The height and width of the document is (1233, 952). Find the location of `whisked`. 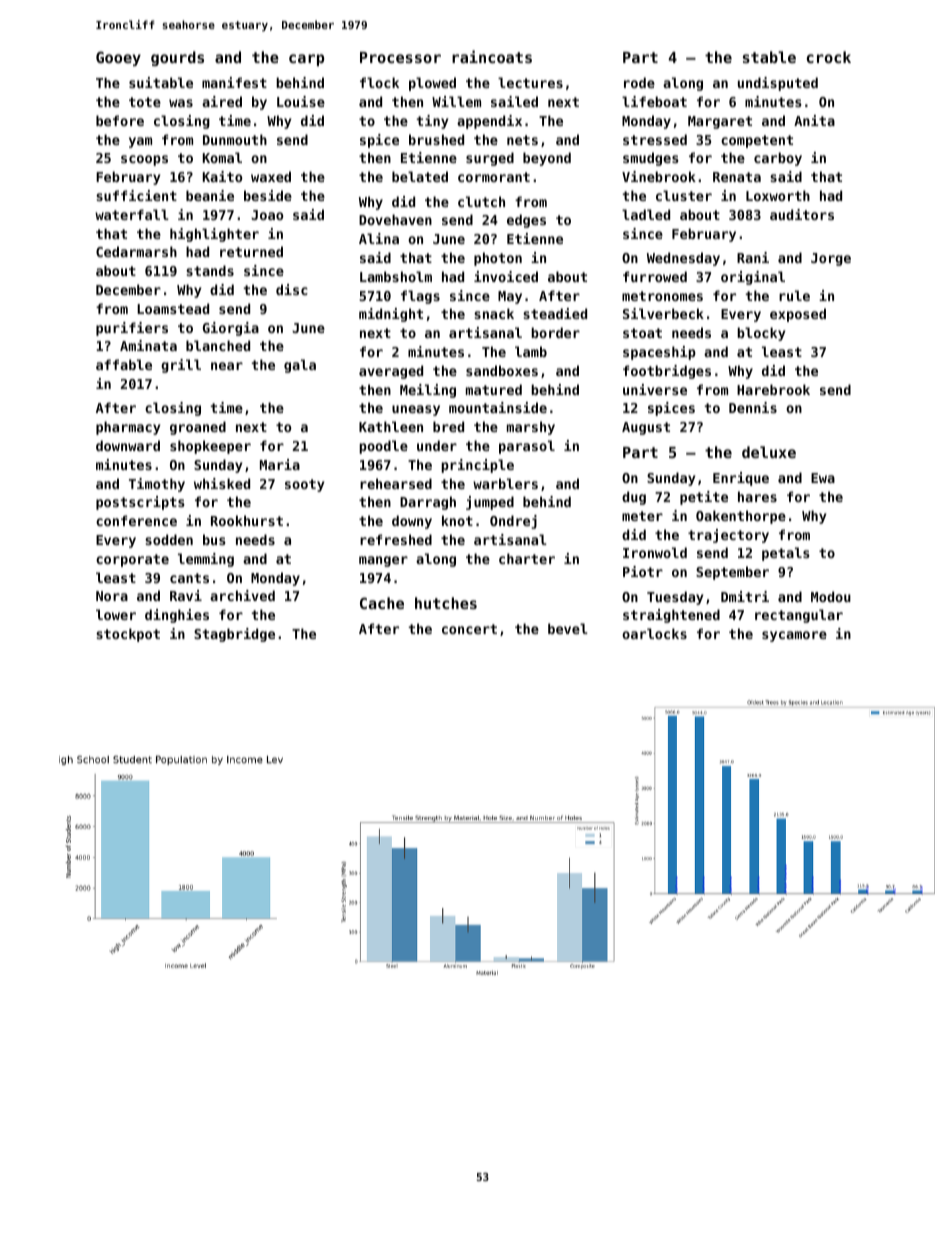

whisked is located at coordinates (222, 483).
